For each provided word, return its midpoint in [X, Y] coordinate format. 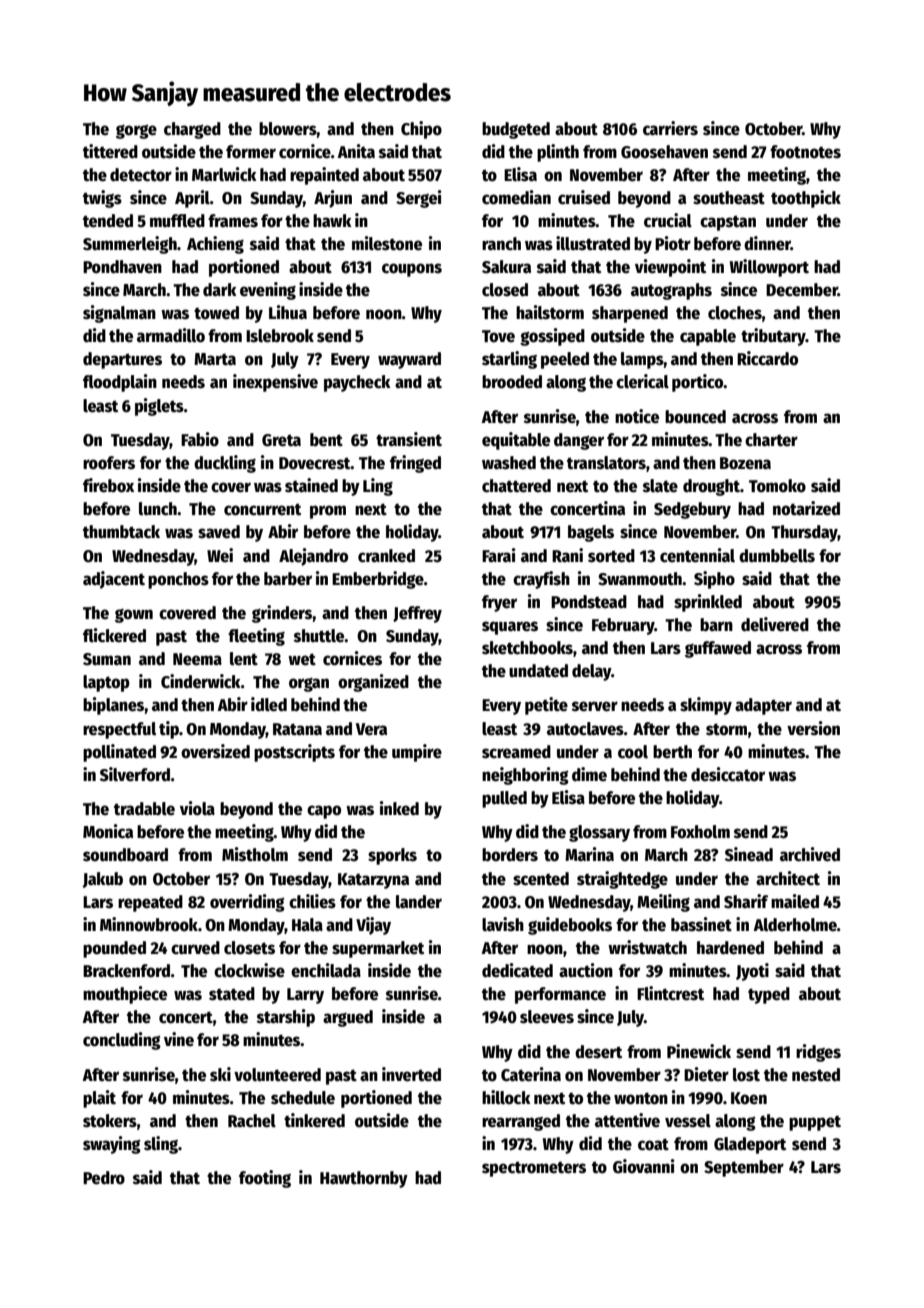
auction [586, 970]
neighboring [525, 776]
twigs [102, 199]
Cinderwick [201, 681]
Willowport [769, 268]
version [813, 728]
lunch [158, 509]
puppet [815, 1123]
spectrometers [534, 1169]
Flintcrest [670, 993]
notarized [806, 508]
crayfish [541, 580]
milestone [387, 243]
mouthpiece [125, 995]
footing [265, 1179]
